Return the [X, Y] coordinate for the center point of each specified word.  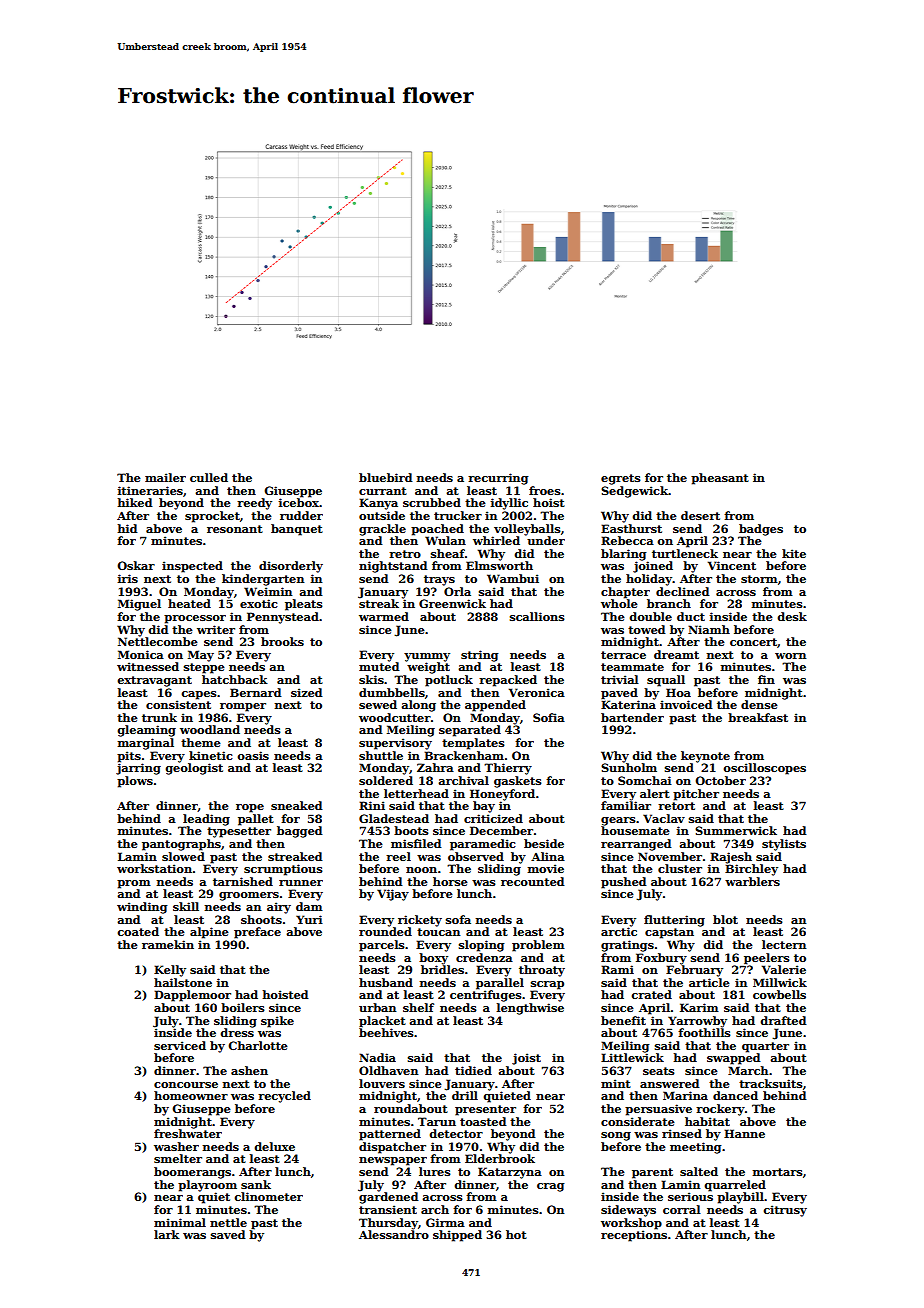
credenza [484, 957]
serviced [180, 1045]
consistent [178, 704]
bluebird [385, 477]
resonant [235, 529]
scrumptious [283, 870]
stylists [784, 845]
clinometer [268, 1196]
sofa [458, 919]
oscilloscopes [765, 769]
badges [761, 530]
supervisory [395, 744]
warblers [752, 881]
